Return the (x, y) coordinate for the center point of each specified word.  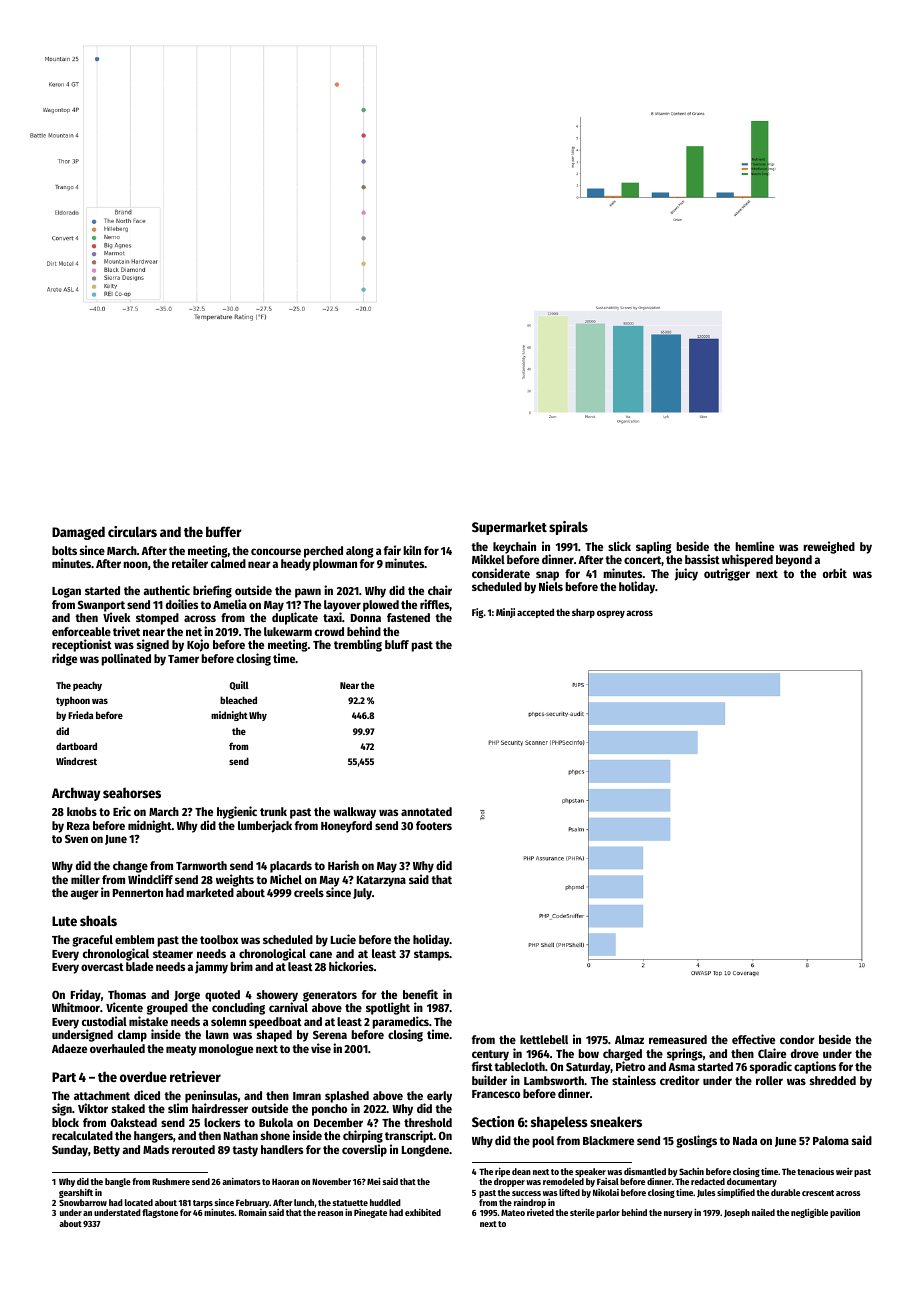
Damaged (78, 533)
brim (241, 966)
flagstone (160, 1213)
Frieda (81, 715)
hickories (351, 966)
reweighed (829, 547)
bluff (397, 644)
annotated (426, 811)
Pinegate (370, 1213)
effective (753, 1039)
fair (392, 550)
